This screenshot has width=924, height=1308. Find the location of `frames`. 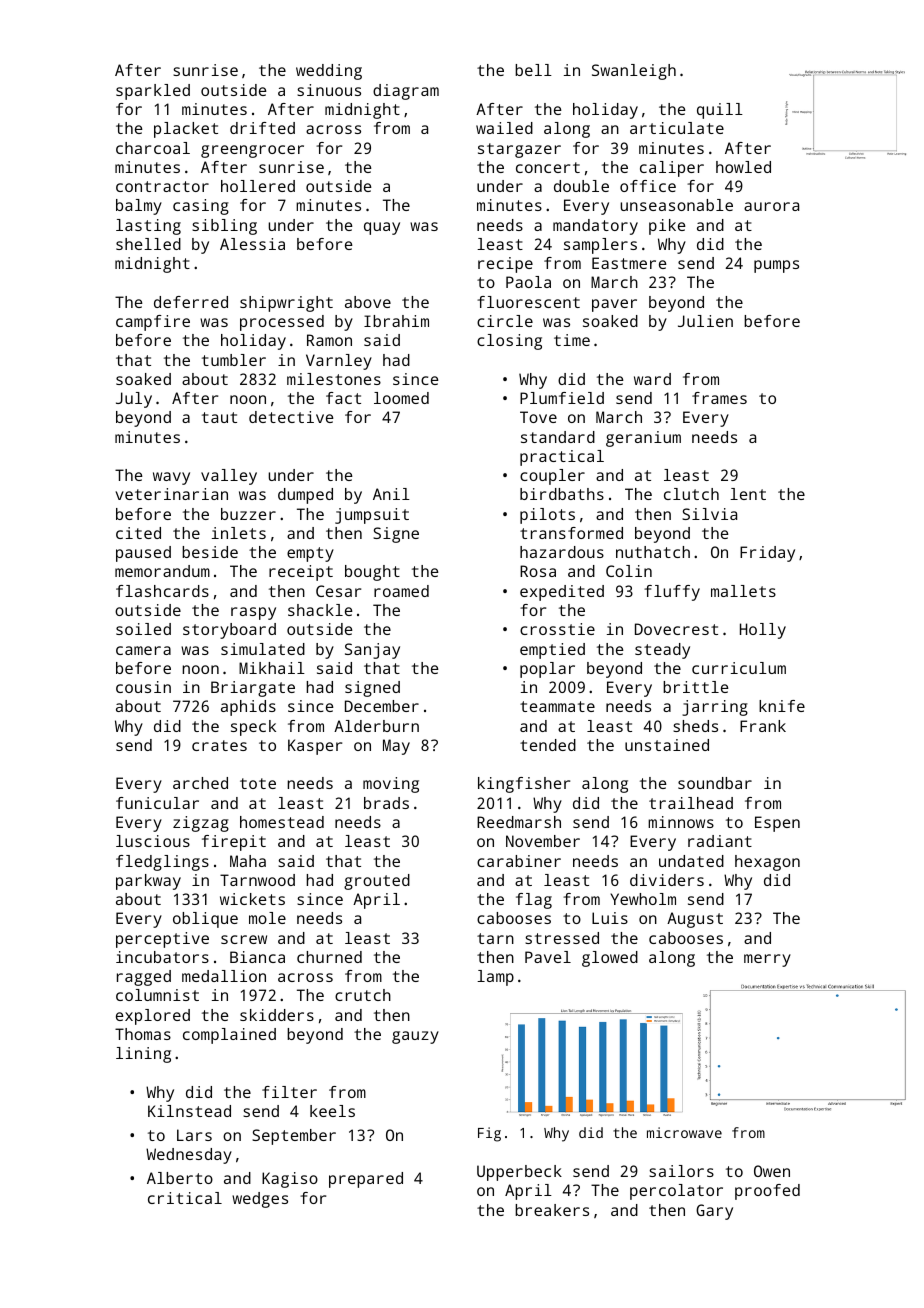

frames is located at coordinates (719, 398).
